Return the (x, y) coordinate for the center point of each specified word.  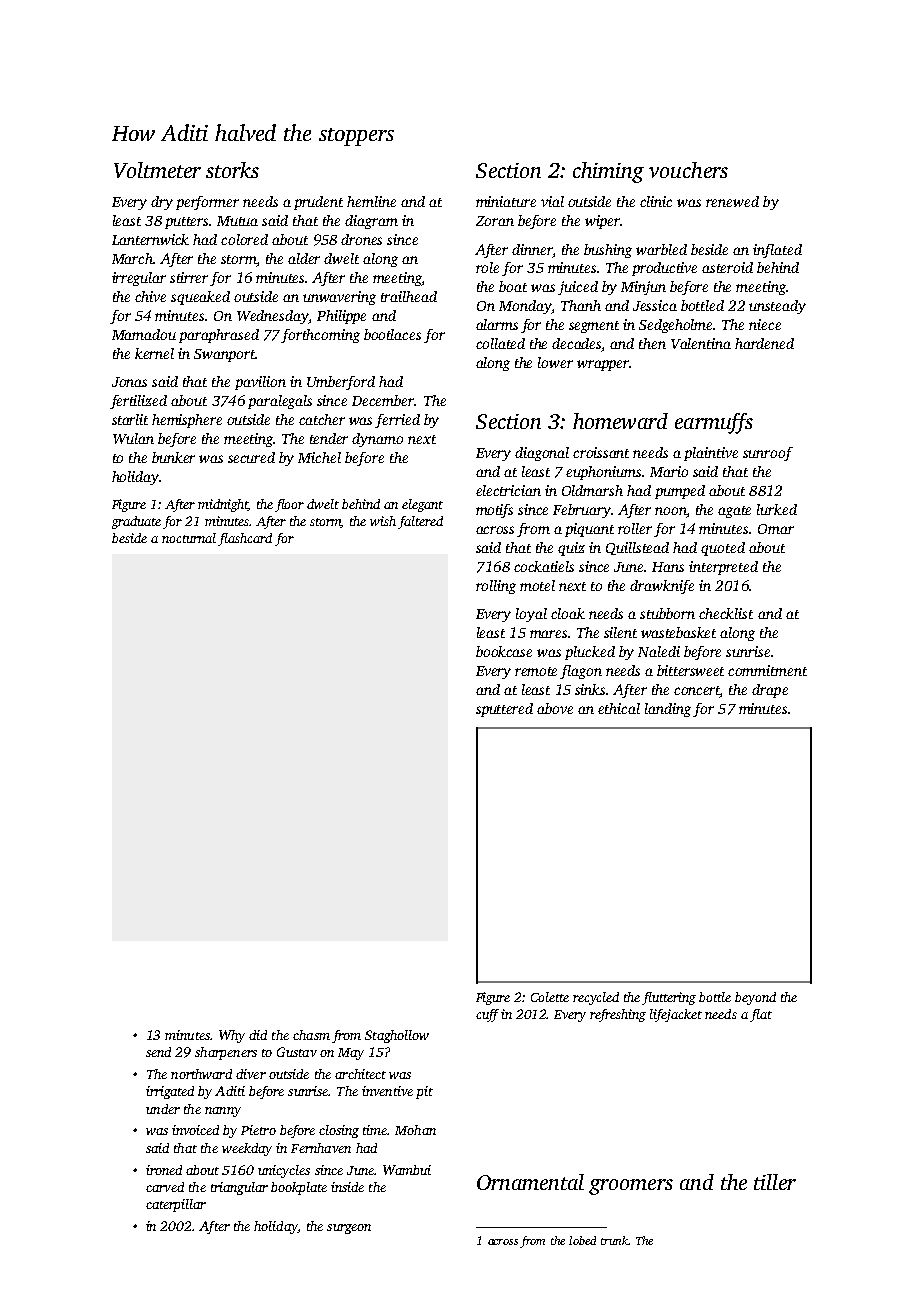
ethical (619, 708)
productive (664, 269)
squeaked (200, 298)
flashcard (245, 539)
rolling (496, 587)
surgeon (349, 1229)
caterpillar (176, 1205)
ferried (397, 421)
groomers (631, 1187)
